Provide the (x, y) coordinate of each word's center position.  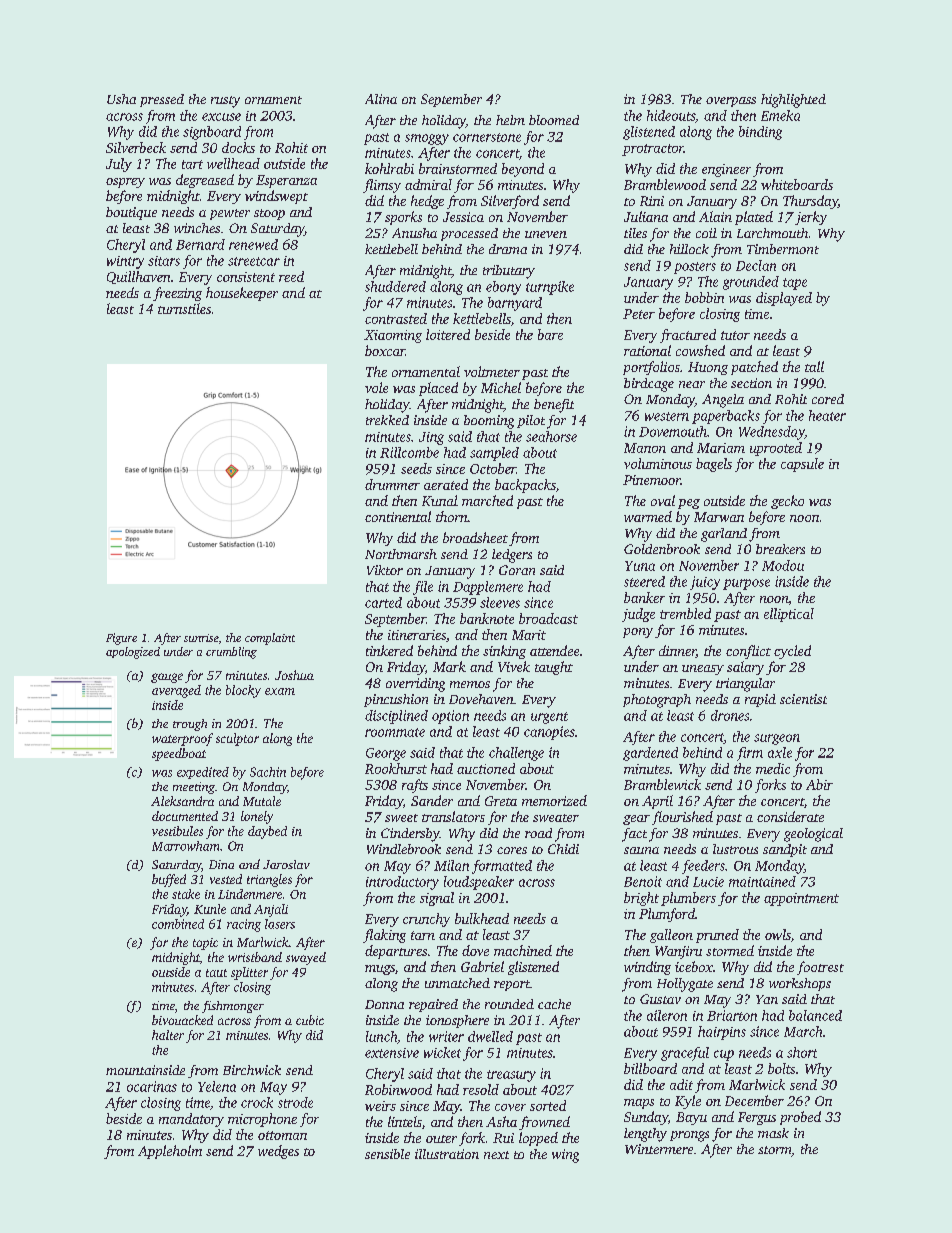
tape (795, 284)
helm (510, 120)
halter (168, 1035)
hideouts (671, 115)
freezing (177, 294)
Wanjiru (678, 952)
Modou (783, 565)
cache (554, 1004)
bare (550, 334)
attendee (554, 650)
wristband (255, 957)
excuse (221, 117)
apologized (133, 653)
